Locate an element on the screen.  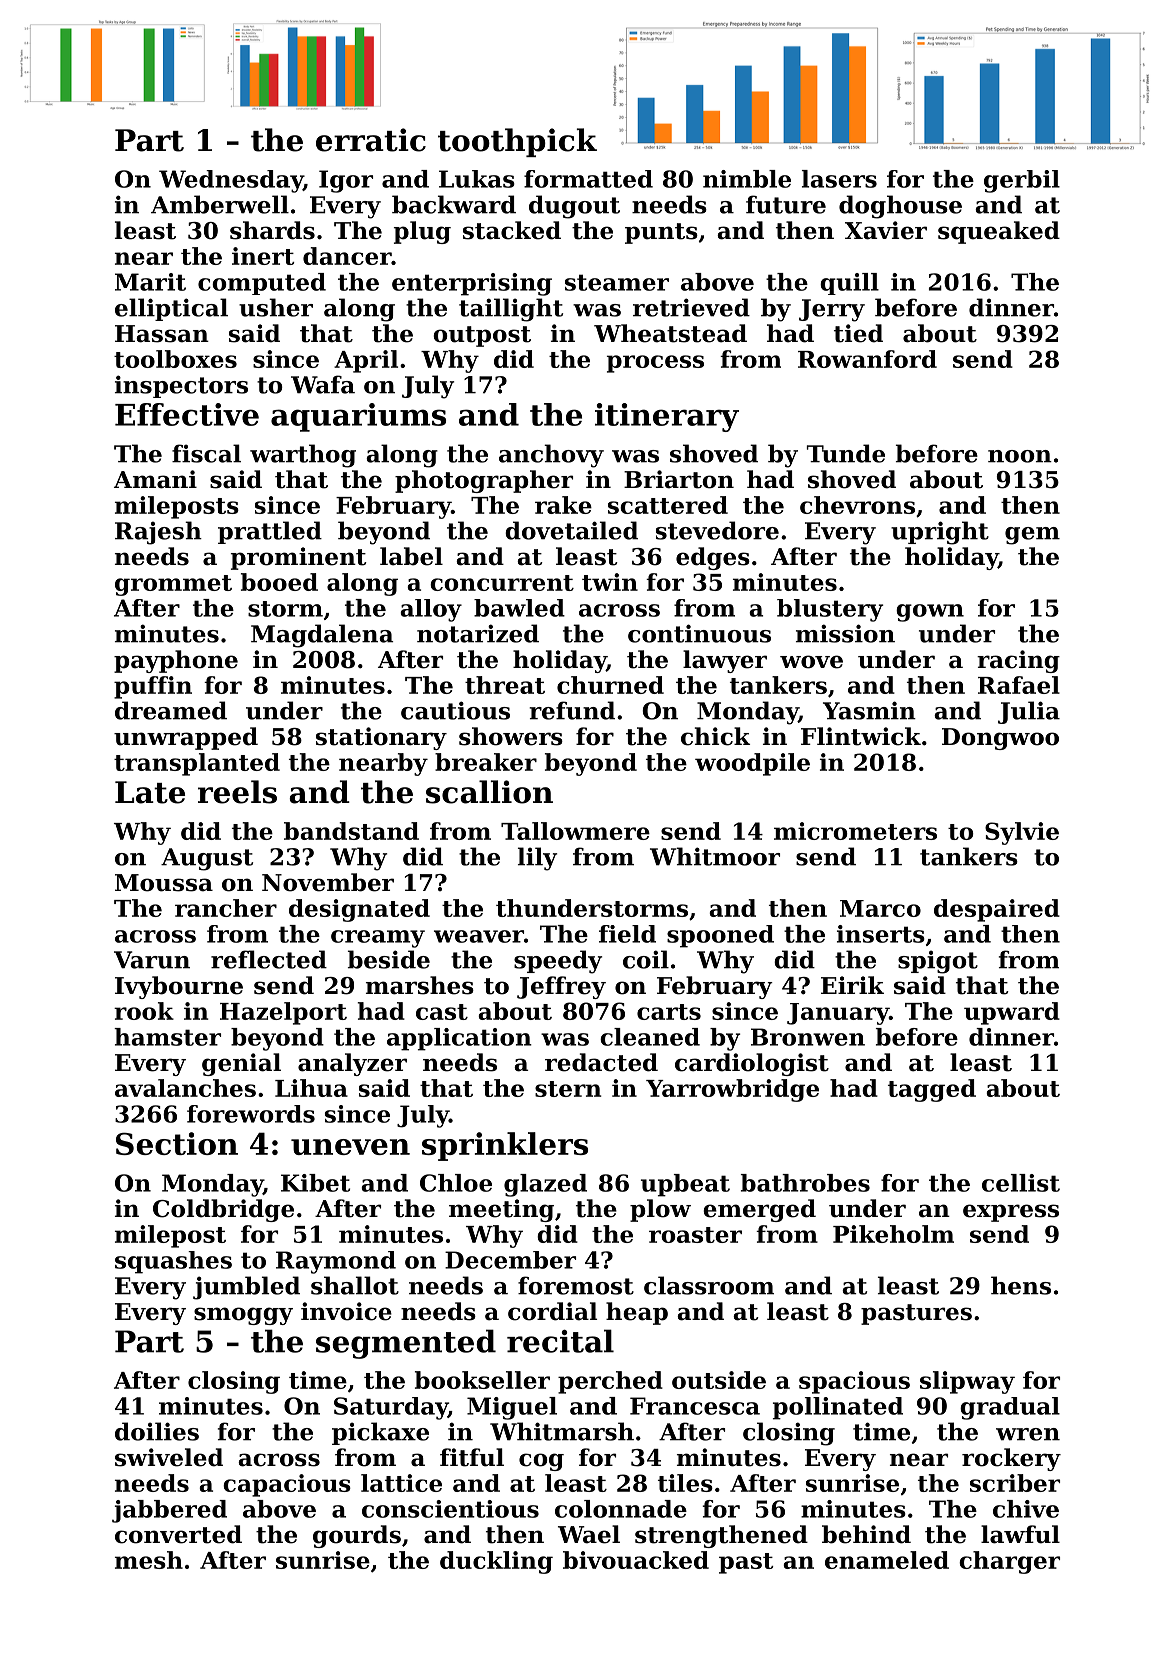
steamer is located at coordinates (617, 282).
